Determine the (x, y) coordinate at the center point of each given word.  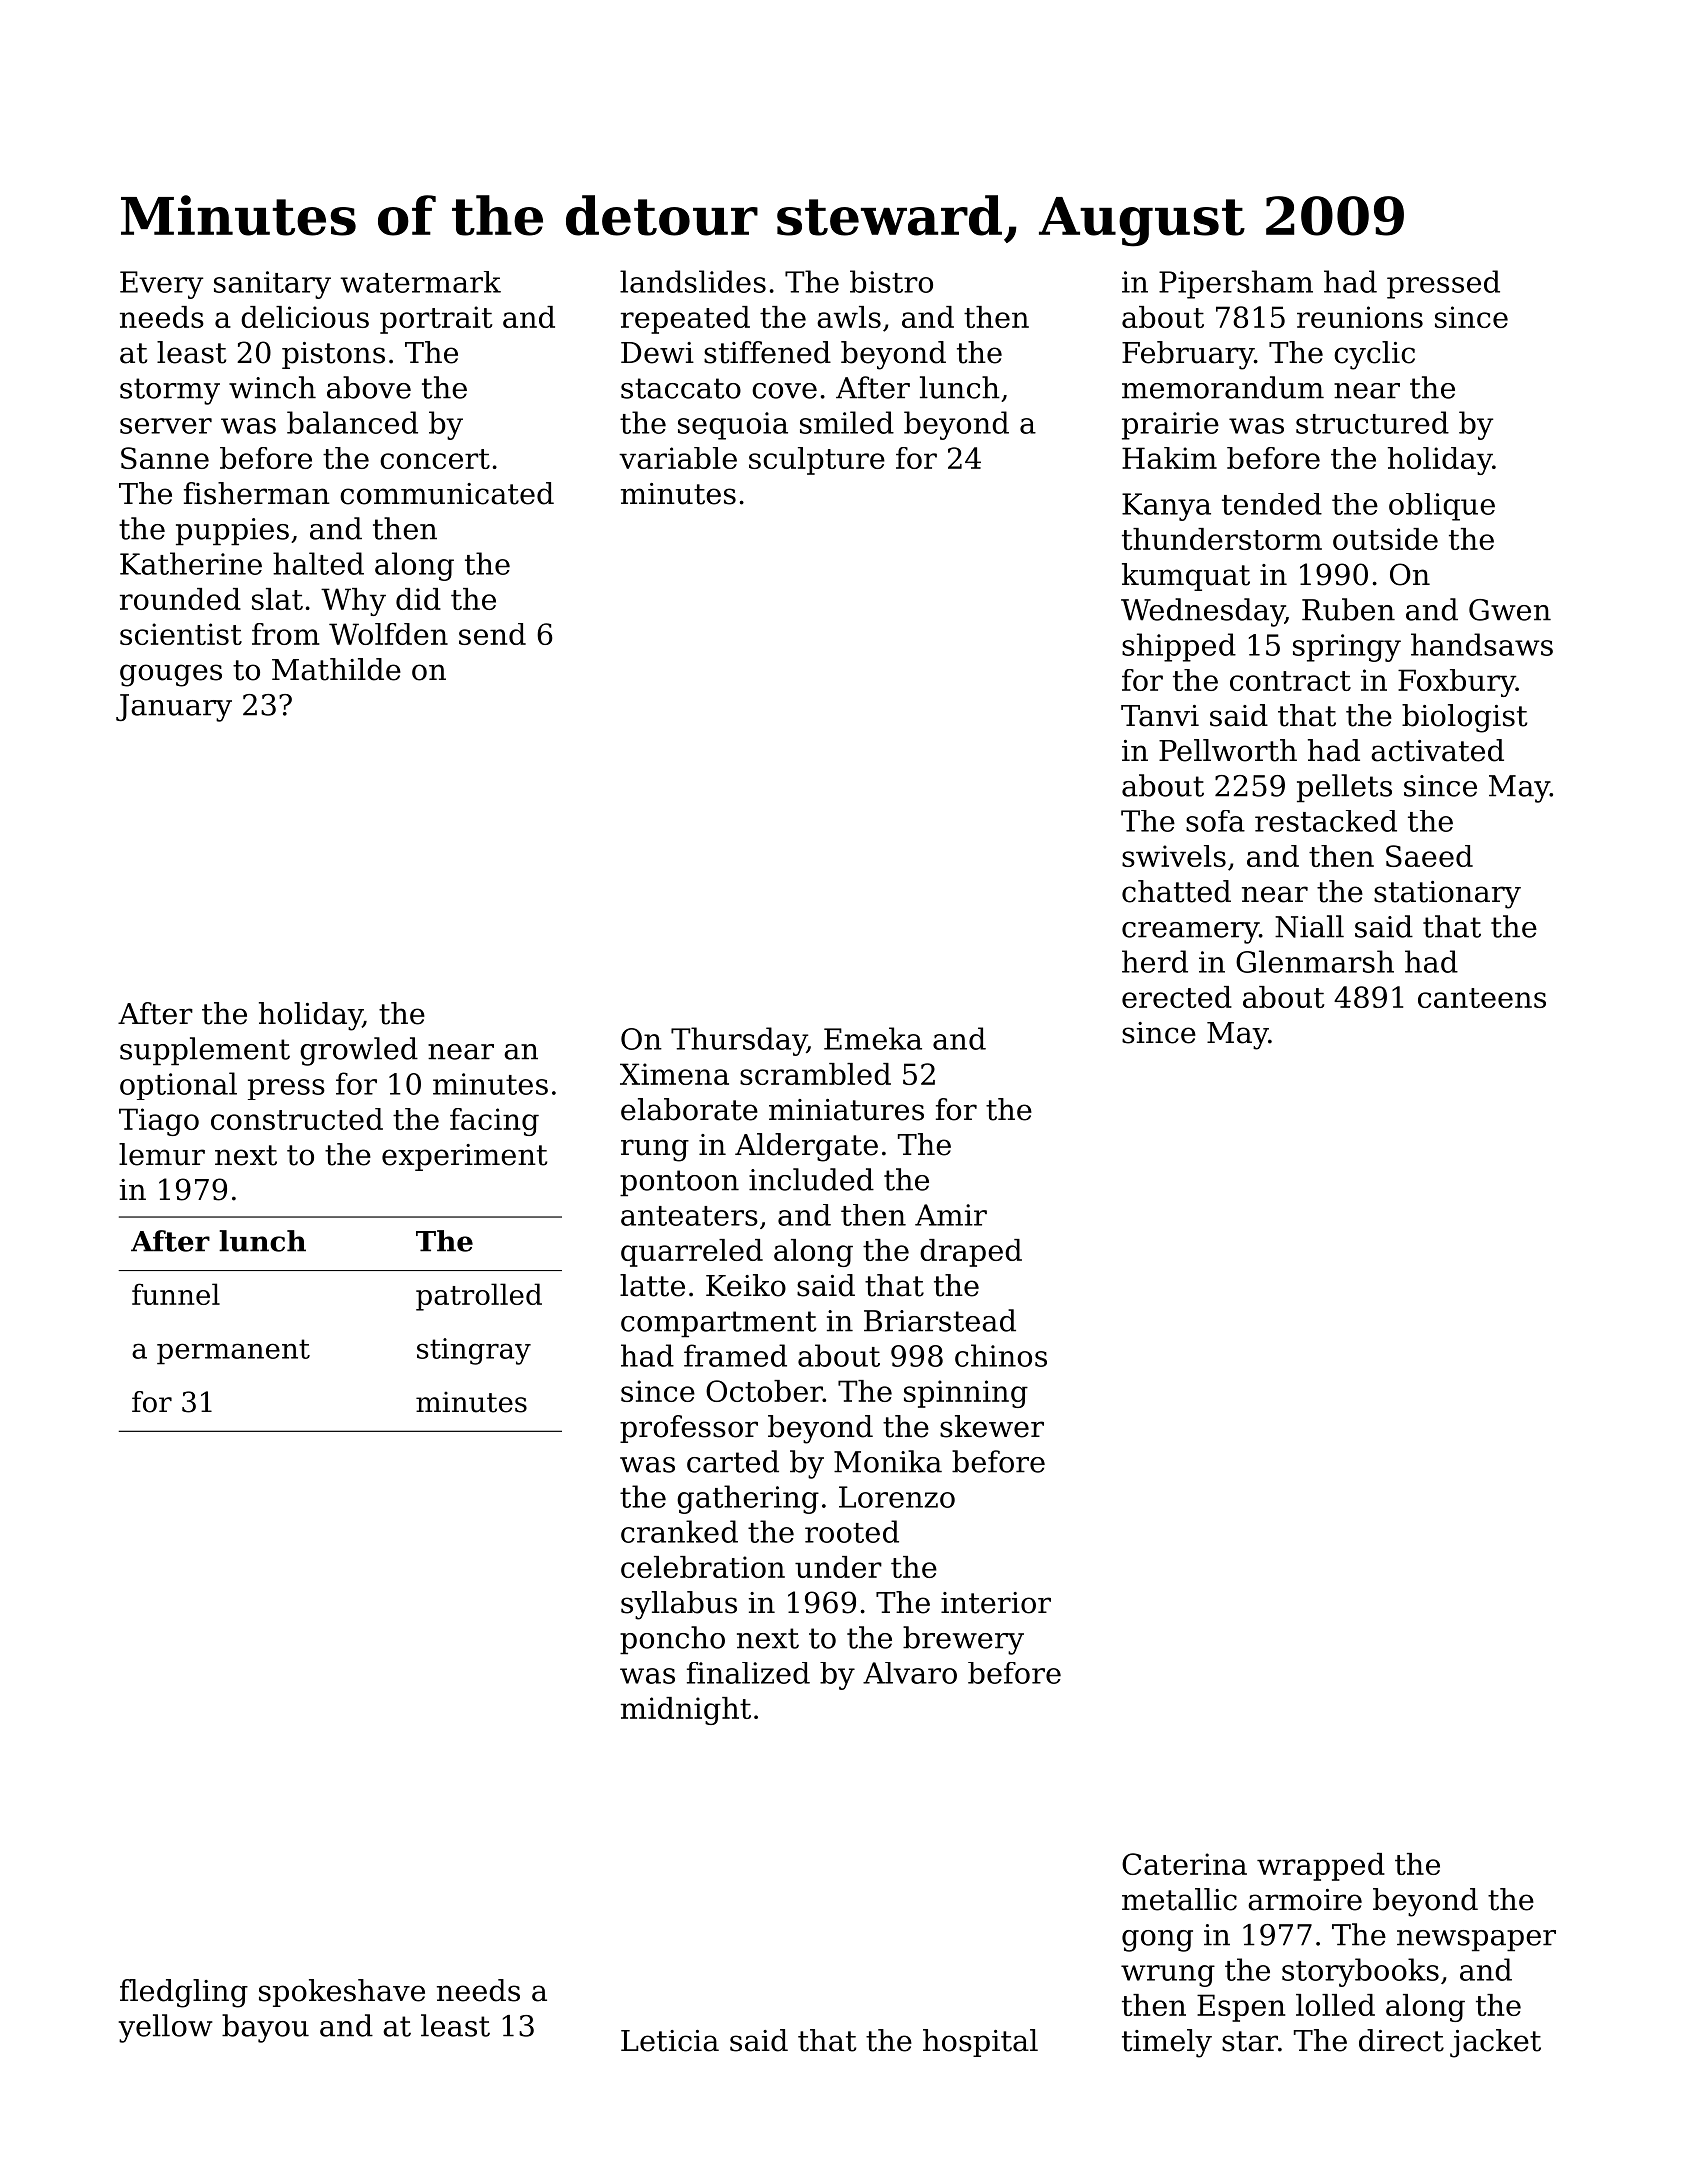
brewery (963, 1640)
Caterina (1184, 1864)
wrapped (1321, 1867)
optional (178, 1086)
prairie (1170, 426)
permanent (233, 1352)
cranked (679, 1531)
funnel (176, 1294)
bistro (891, 281)
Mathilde (336, 669)
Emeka (873, 1038)
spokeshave (342, 1993)
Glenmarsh (1315, 961)
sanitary (272, 285)
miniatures (846, 1110)
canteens (1482, 998)
